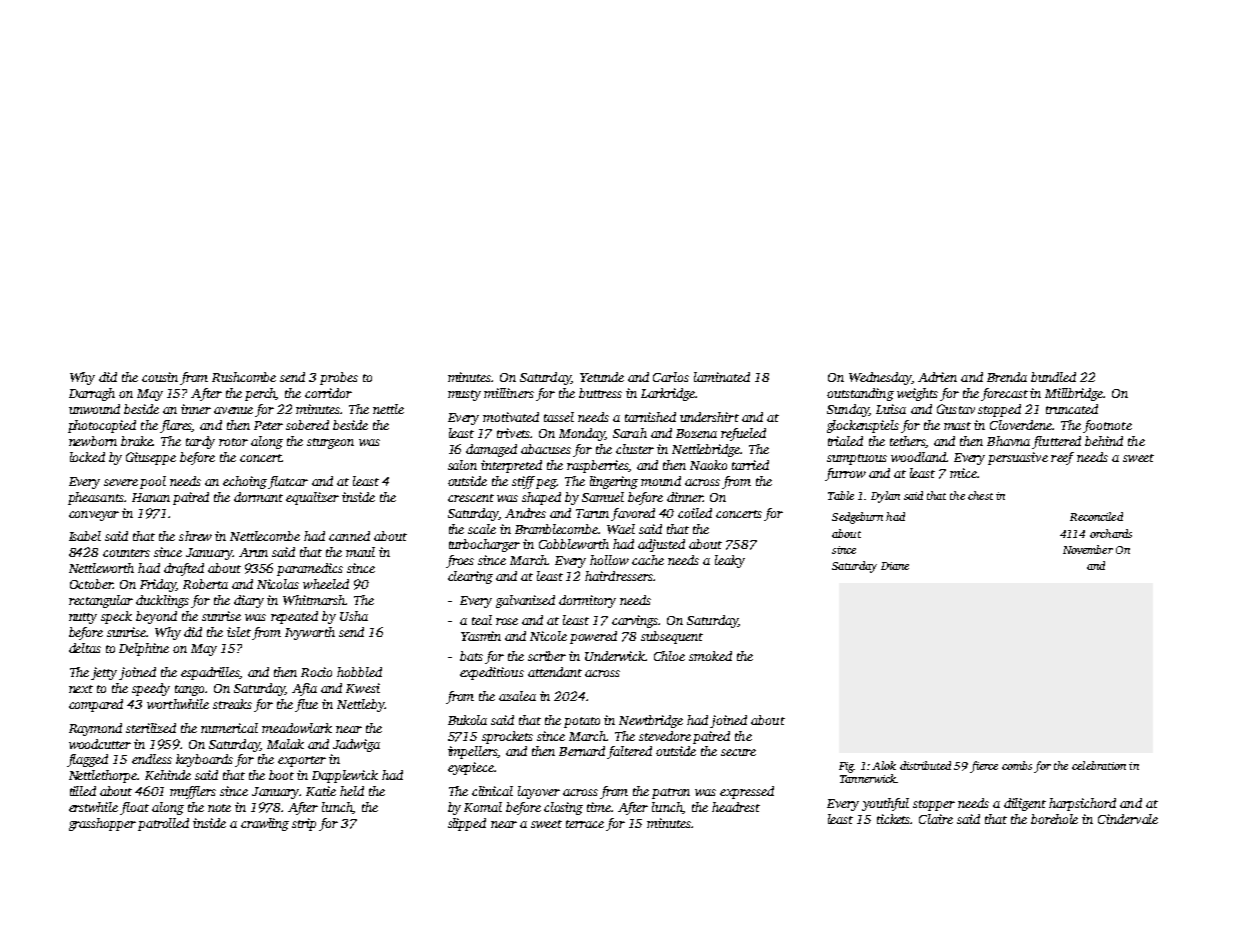 This document has width=1233, height=952. I want to click on shrew, so click(195, 536).
